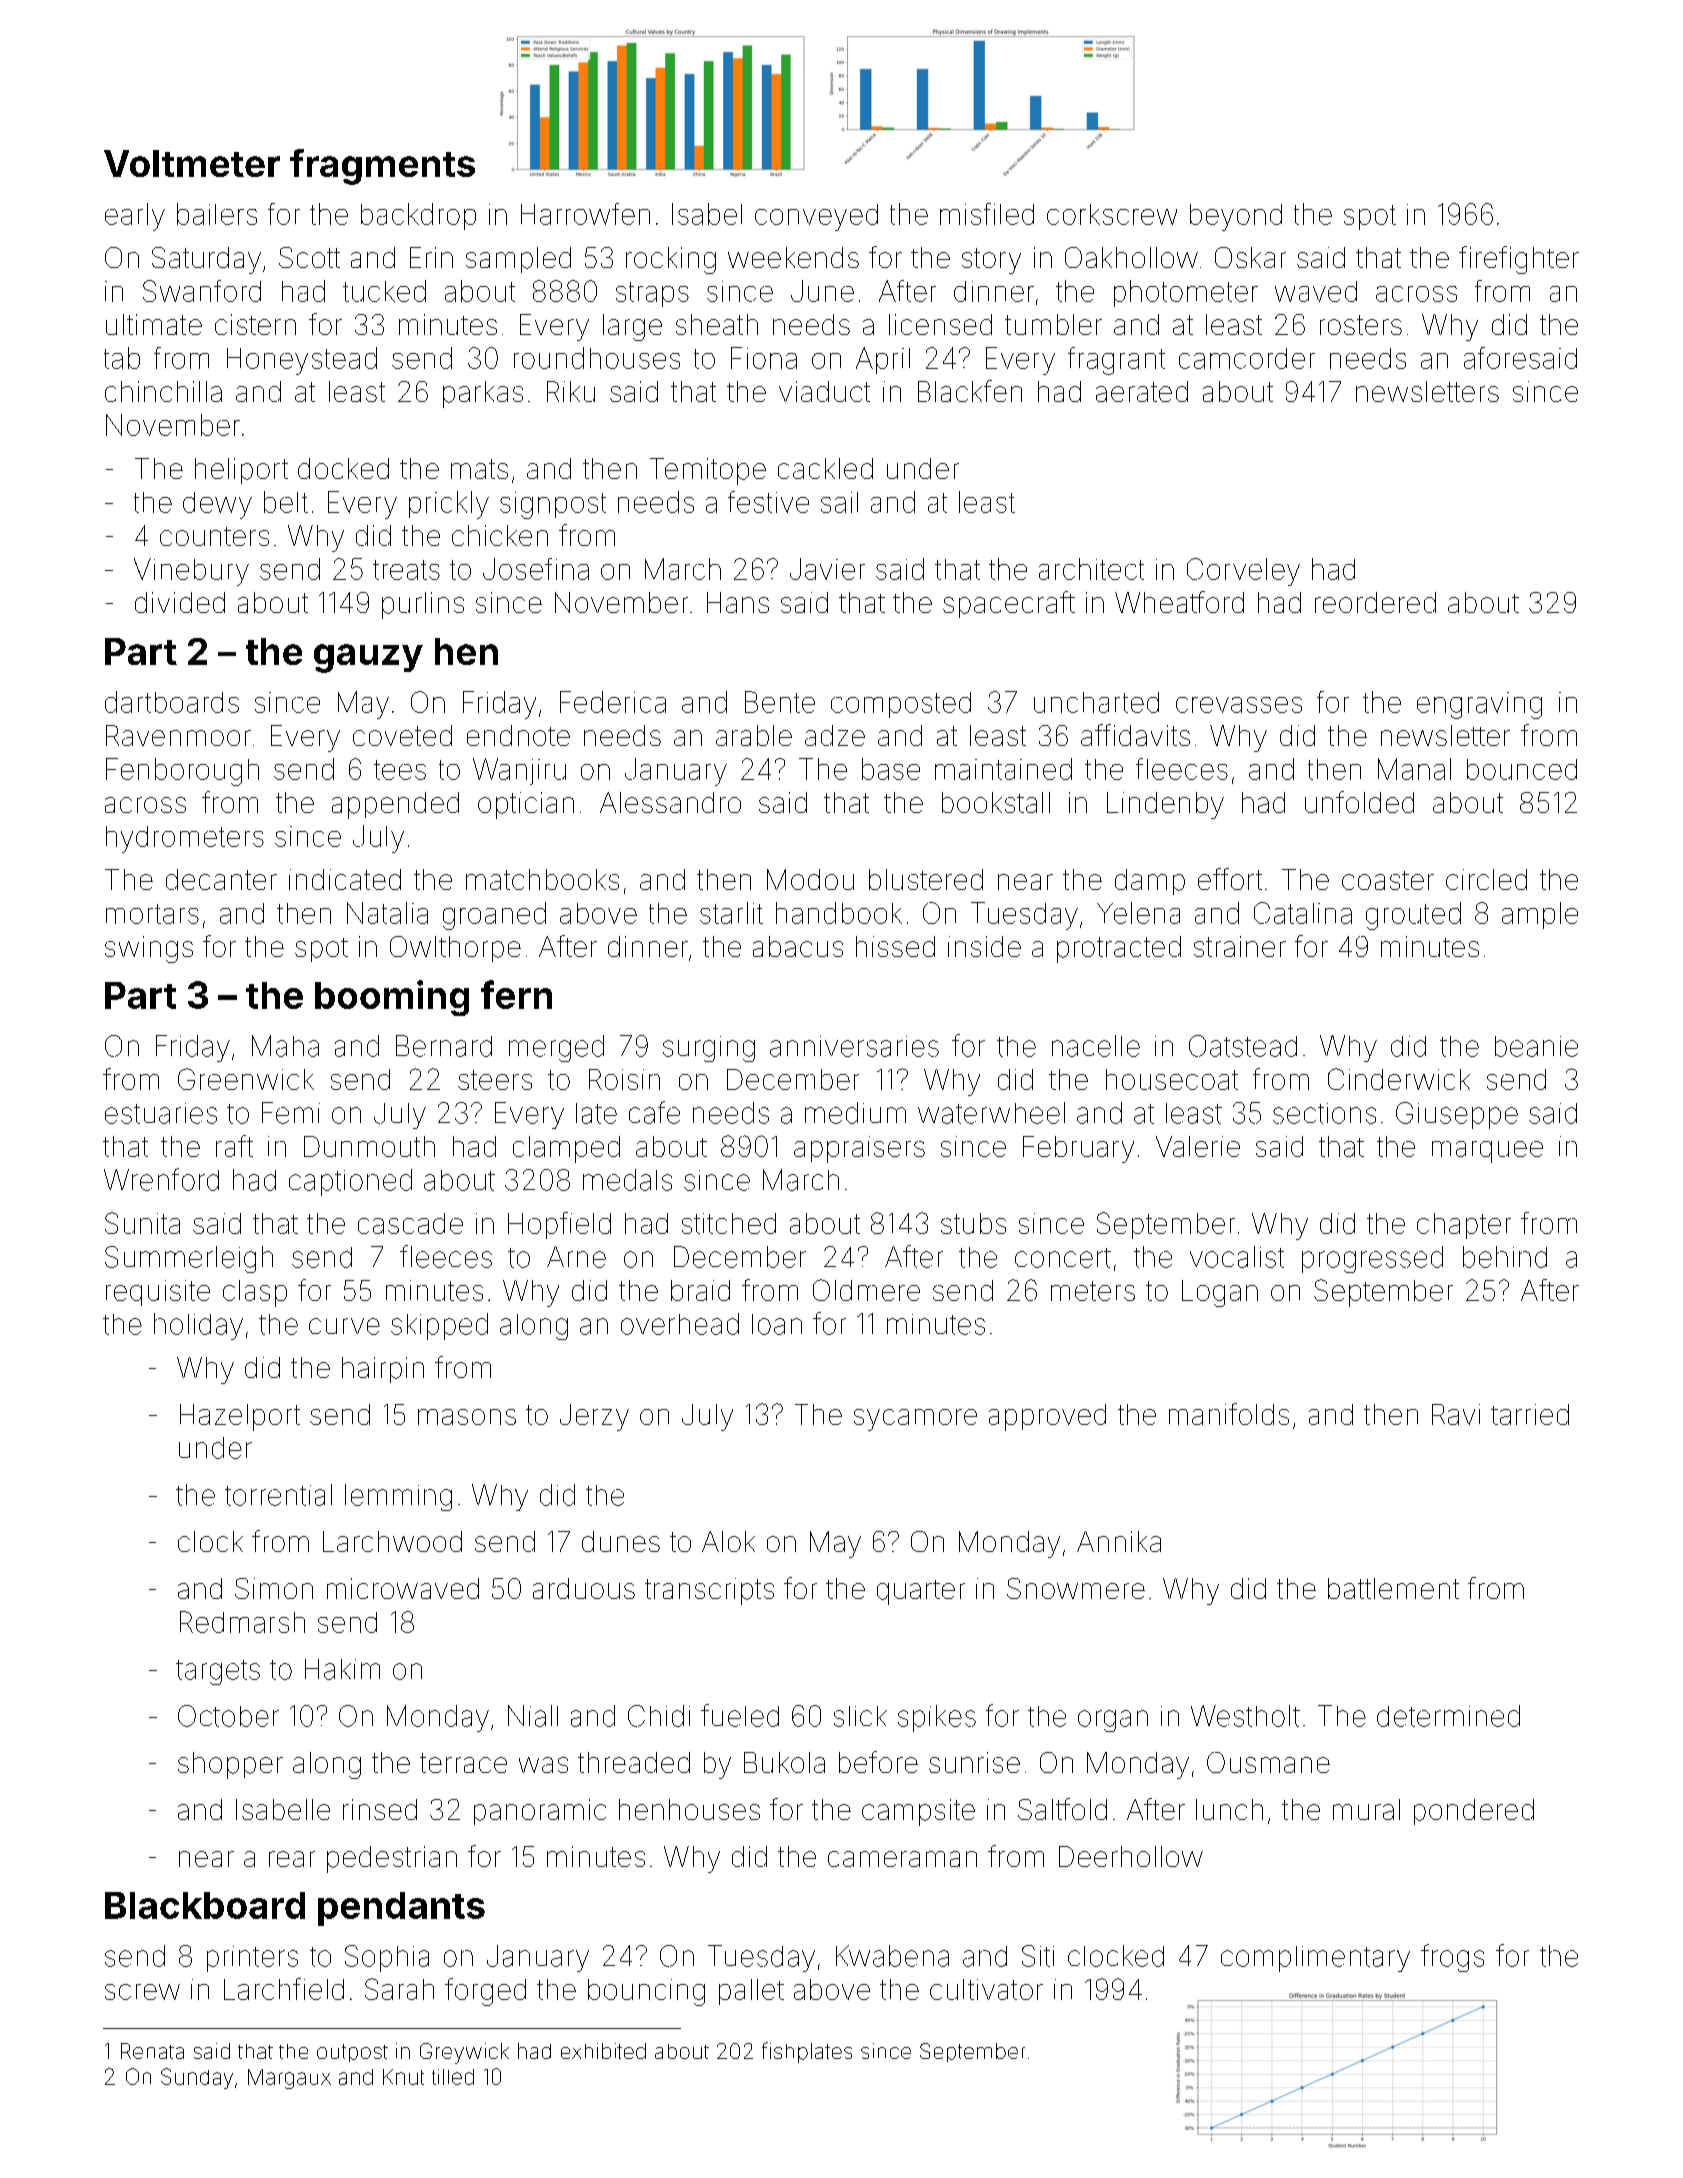 The width and height of the page is (1683, 2178). Describe the element at coordinates (1522, 769) in the page. I see `bounced` at that location.
